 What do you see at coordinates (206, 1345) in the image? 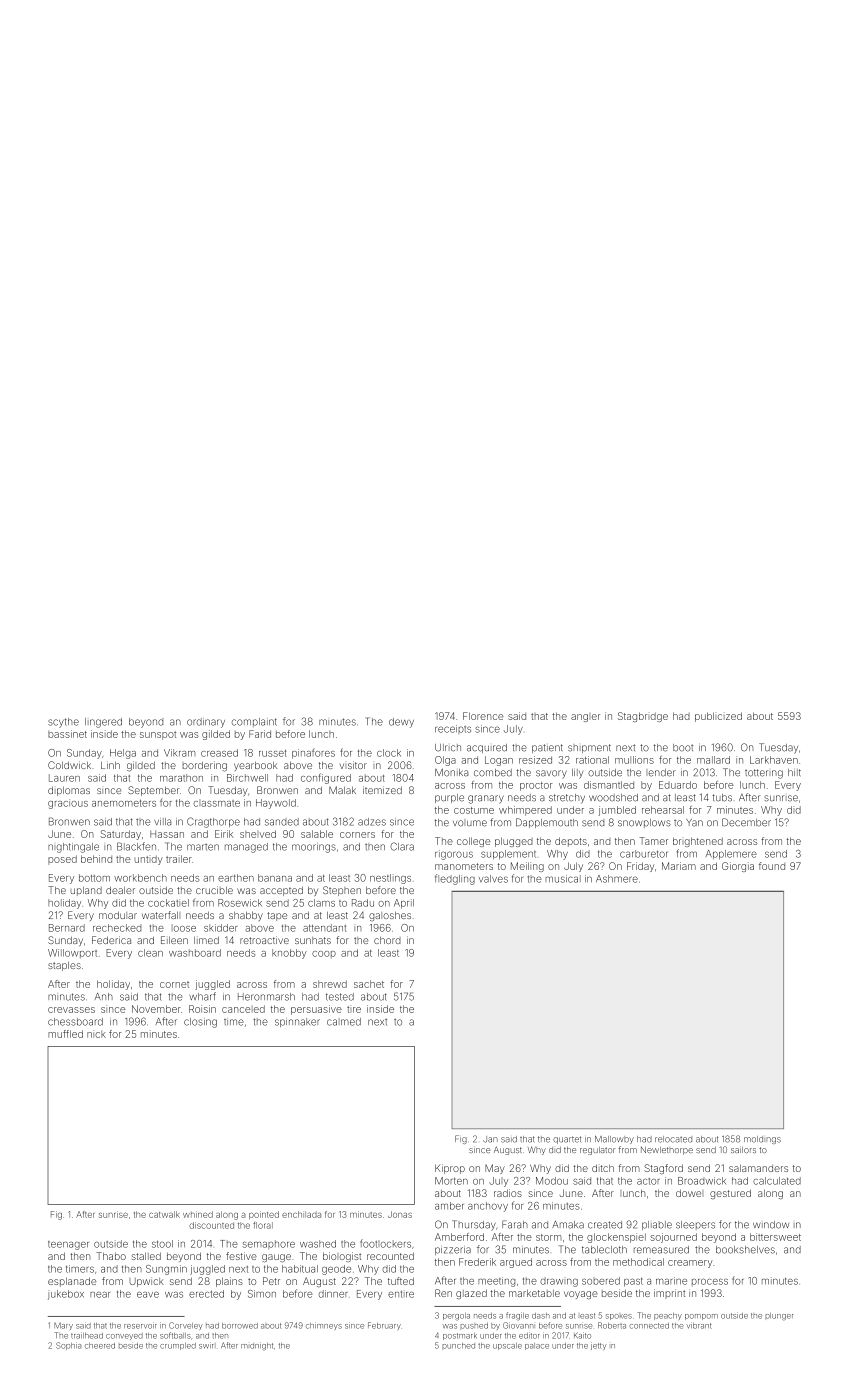
I see `swirl` at bounding box center [206, 1345].
